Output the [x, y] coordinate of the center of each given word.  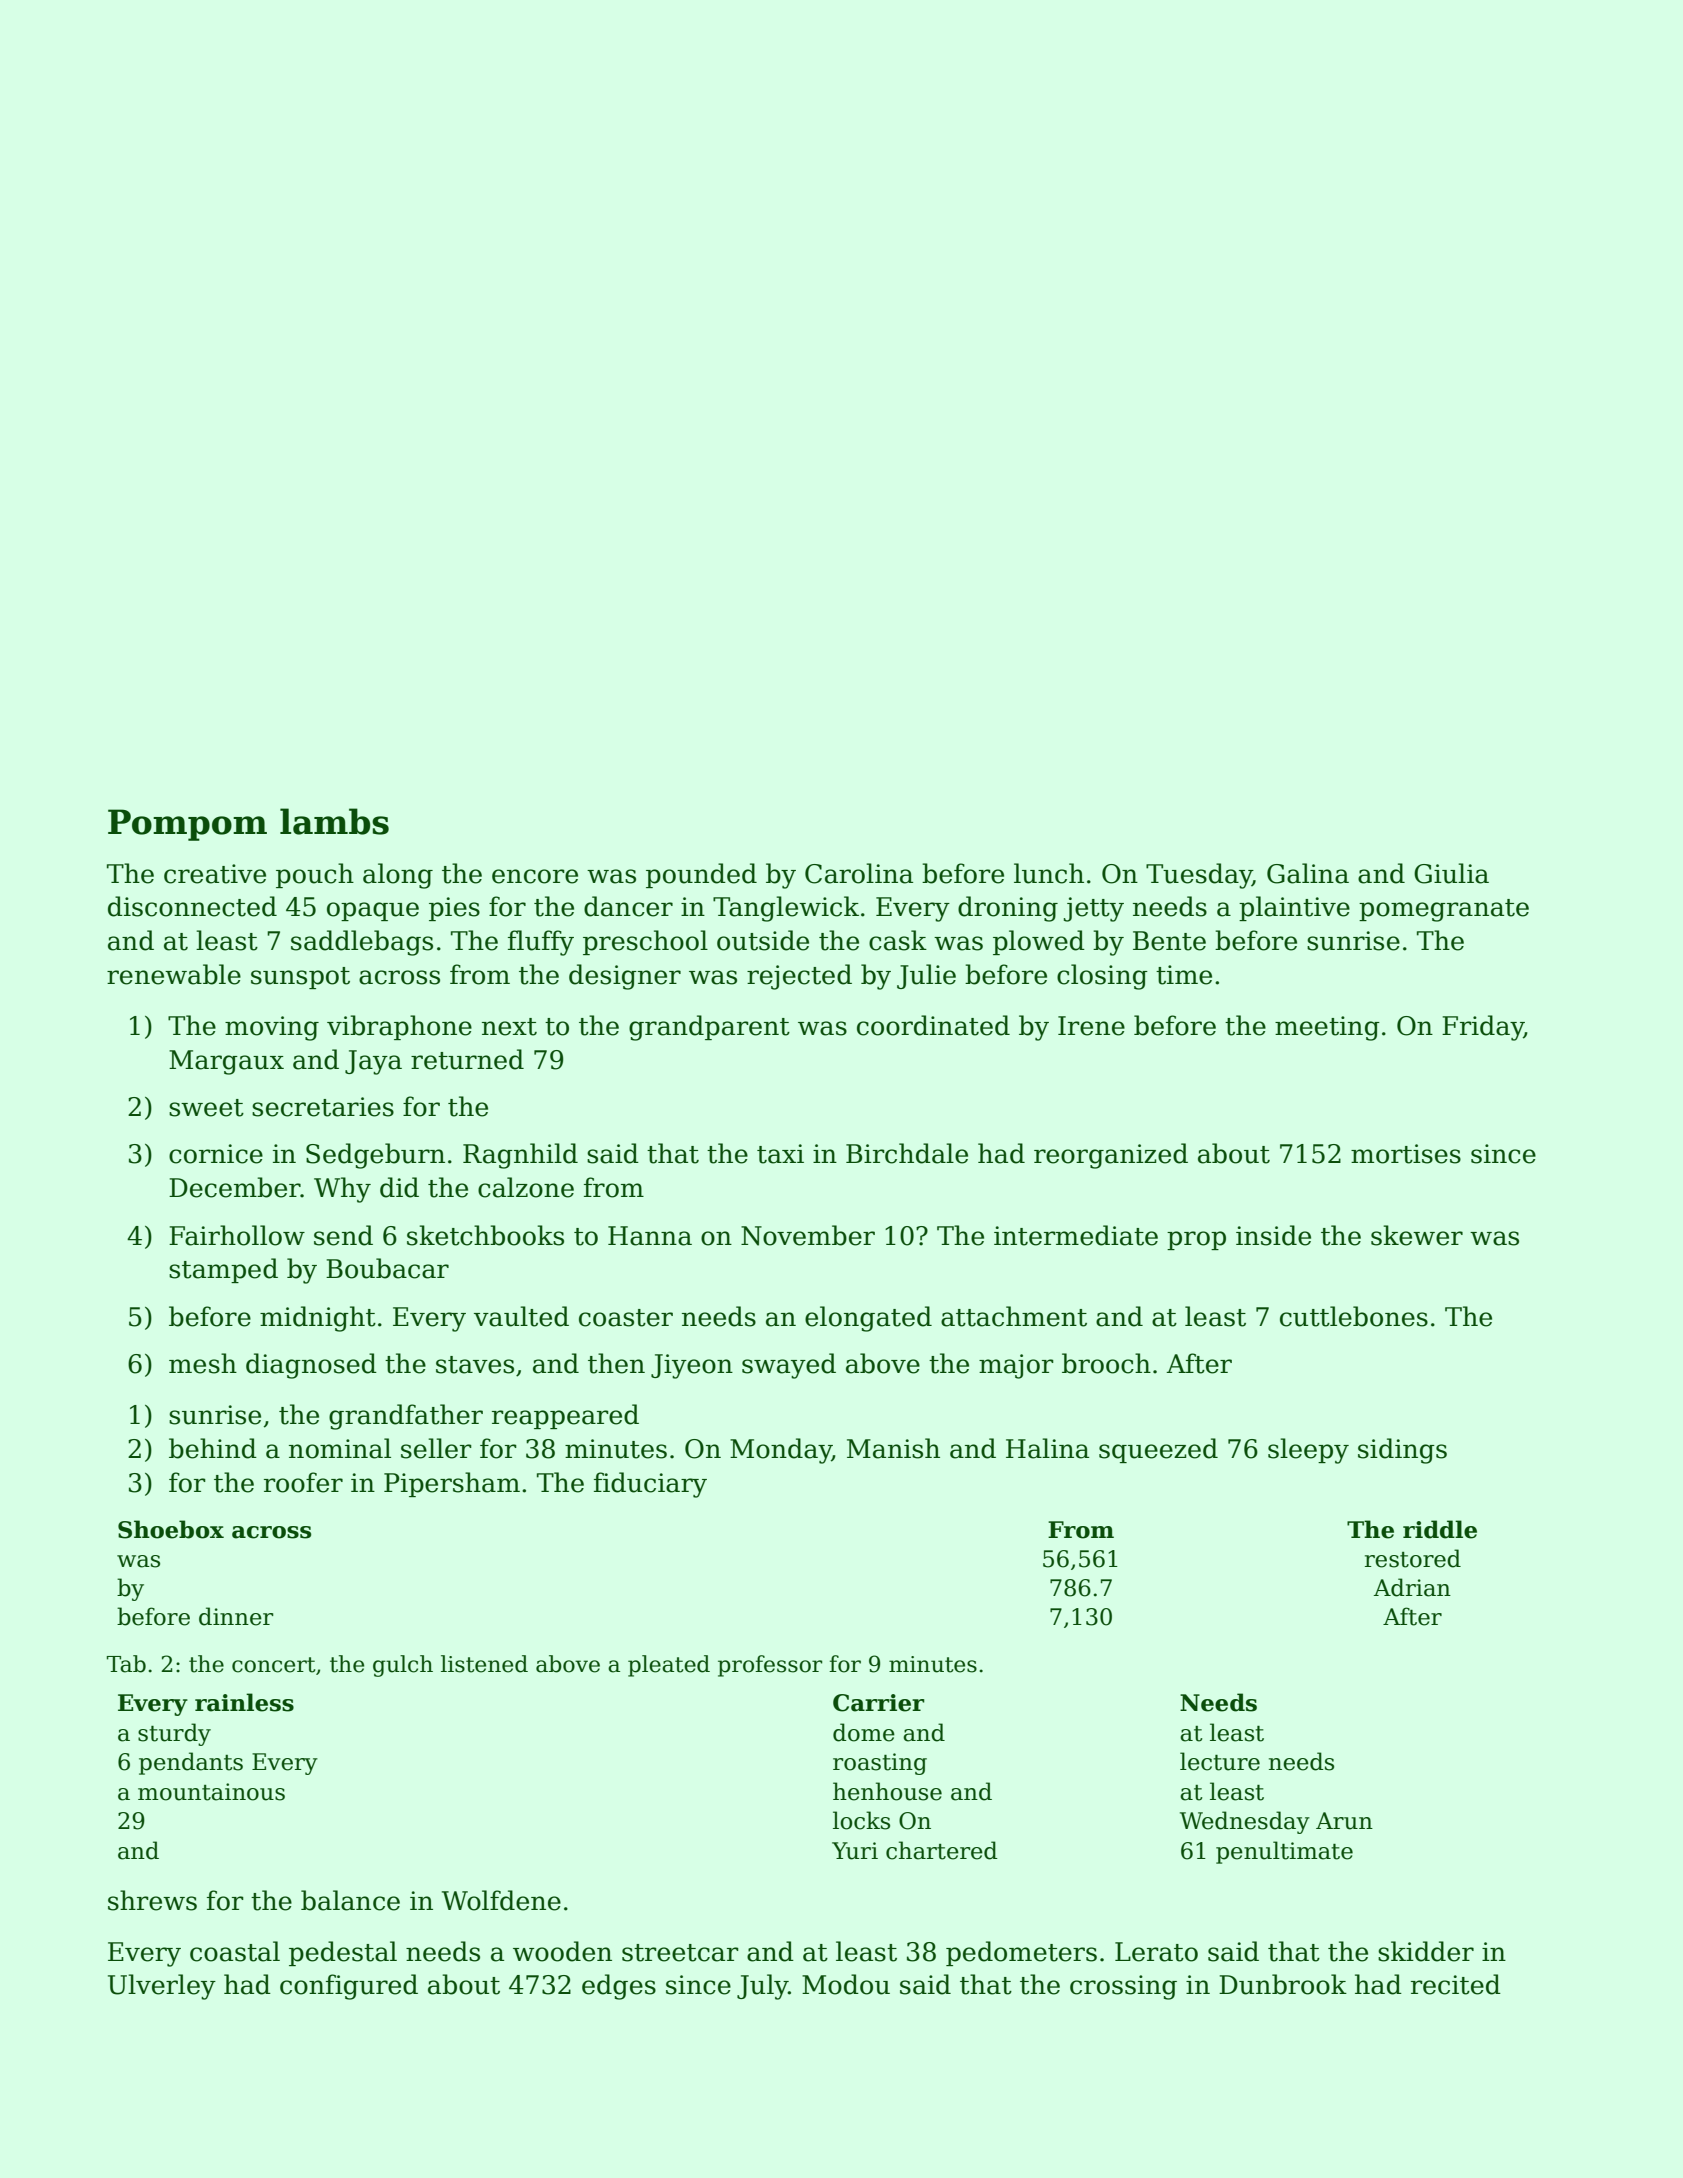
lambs [334, 821]
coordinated [933, 1025]
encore [535, 876]
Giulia [1451, 873]
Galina [1308, 873]
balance [350, 1900]
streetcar [680, 1953]
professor [770, 1666]
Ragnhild [520, 1156]
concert [273, 1665]
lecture [1220, 1761]
